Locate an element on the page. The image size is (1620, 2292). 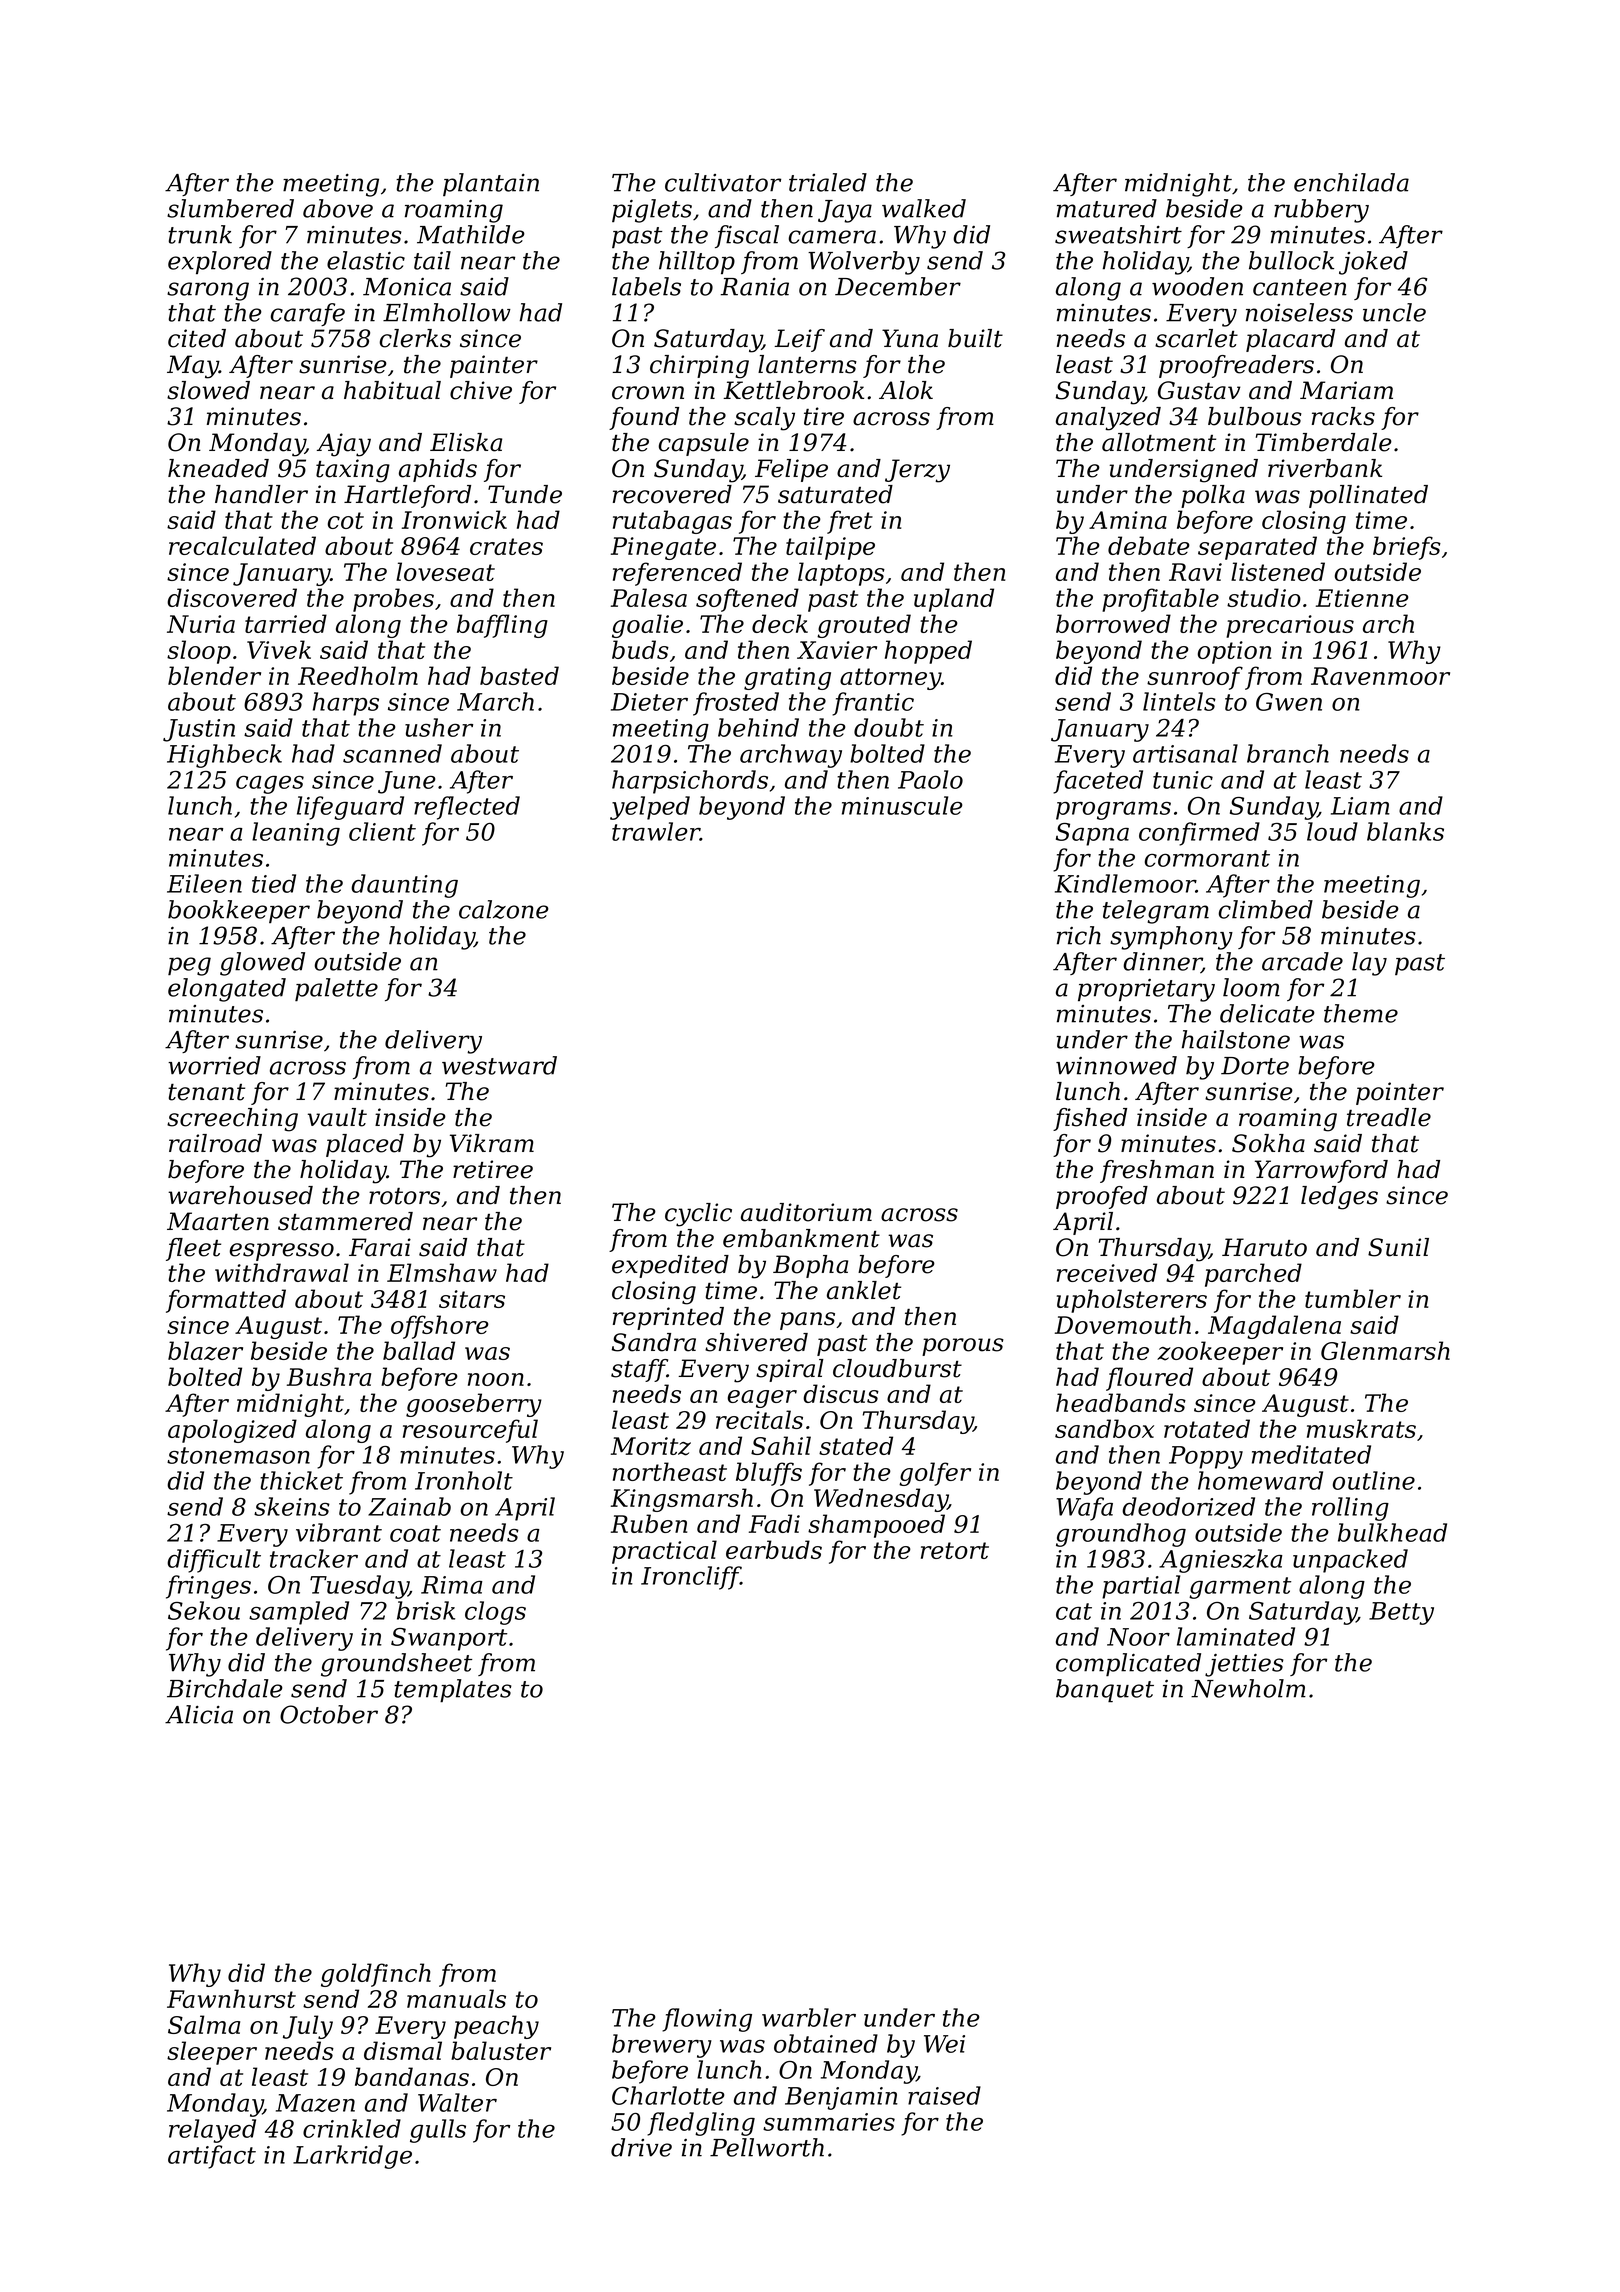
trialed is located at coordinates (828, 182).
